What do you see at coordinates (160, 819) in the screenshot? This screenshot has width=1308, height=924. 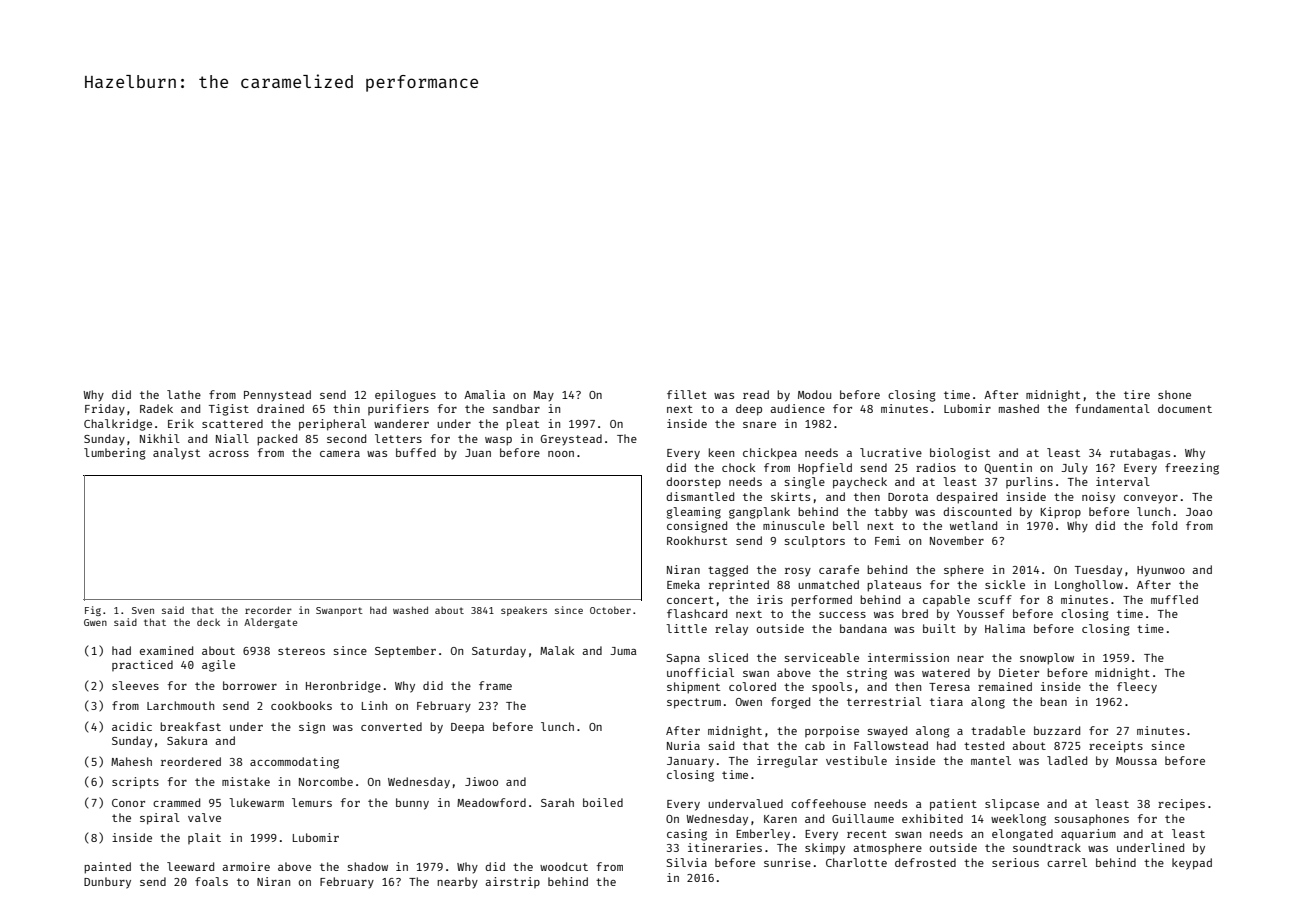 I see `spiral` at bounding box center [160, 819].
